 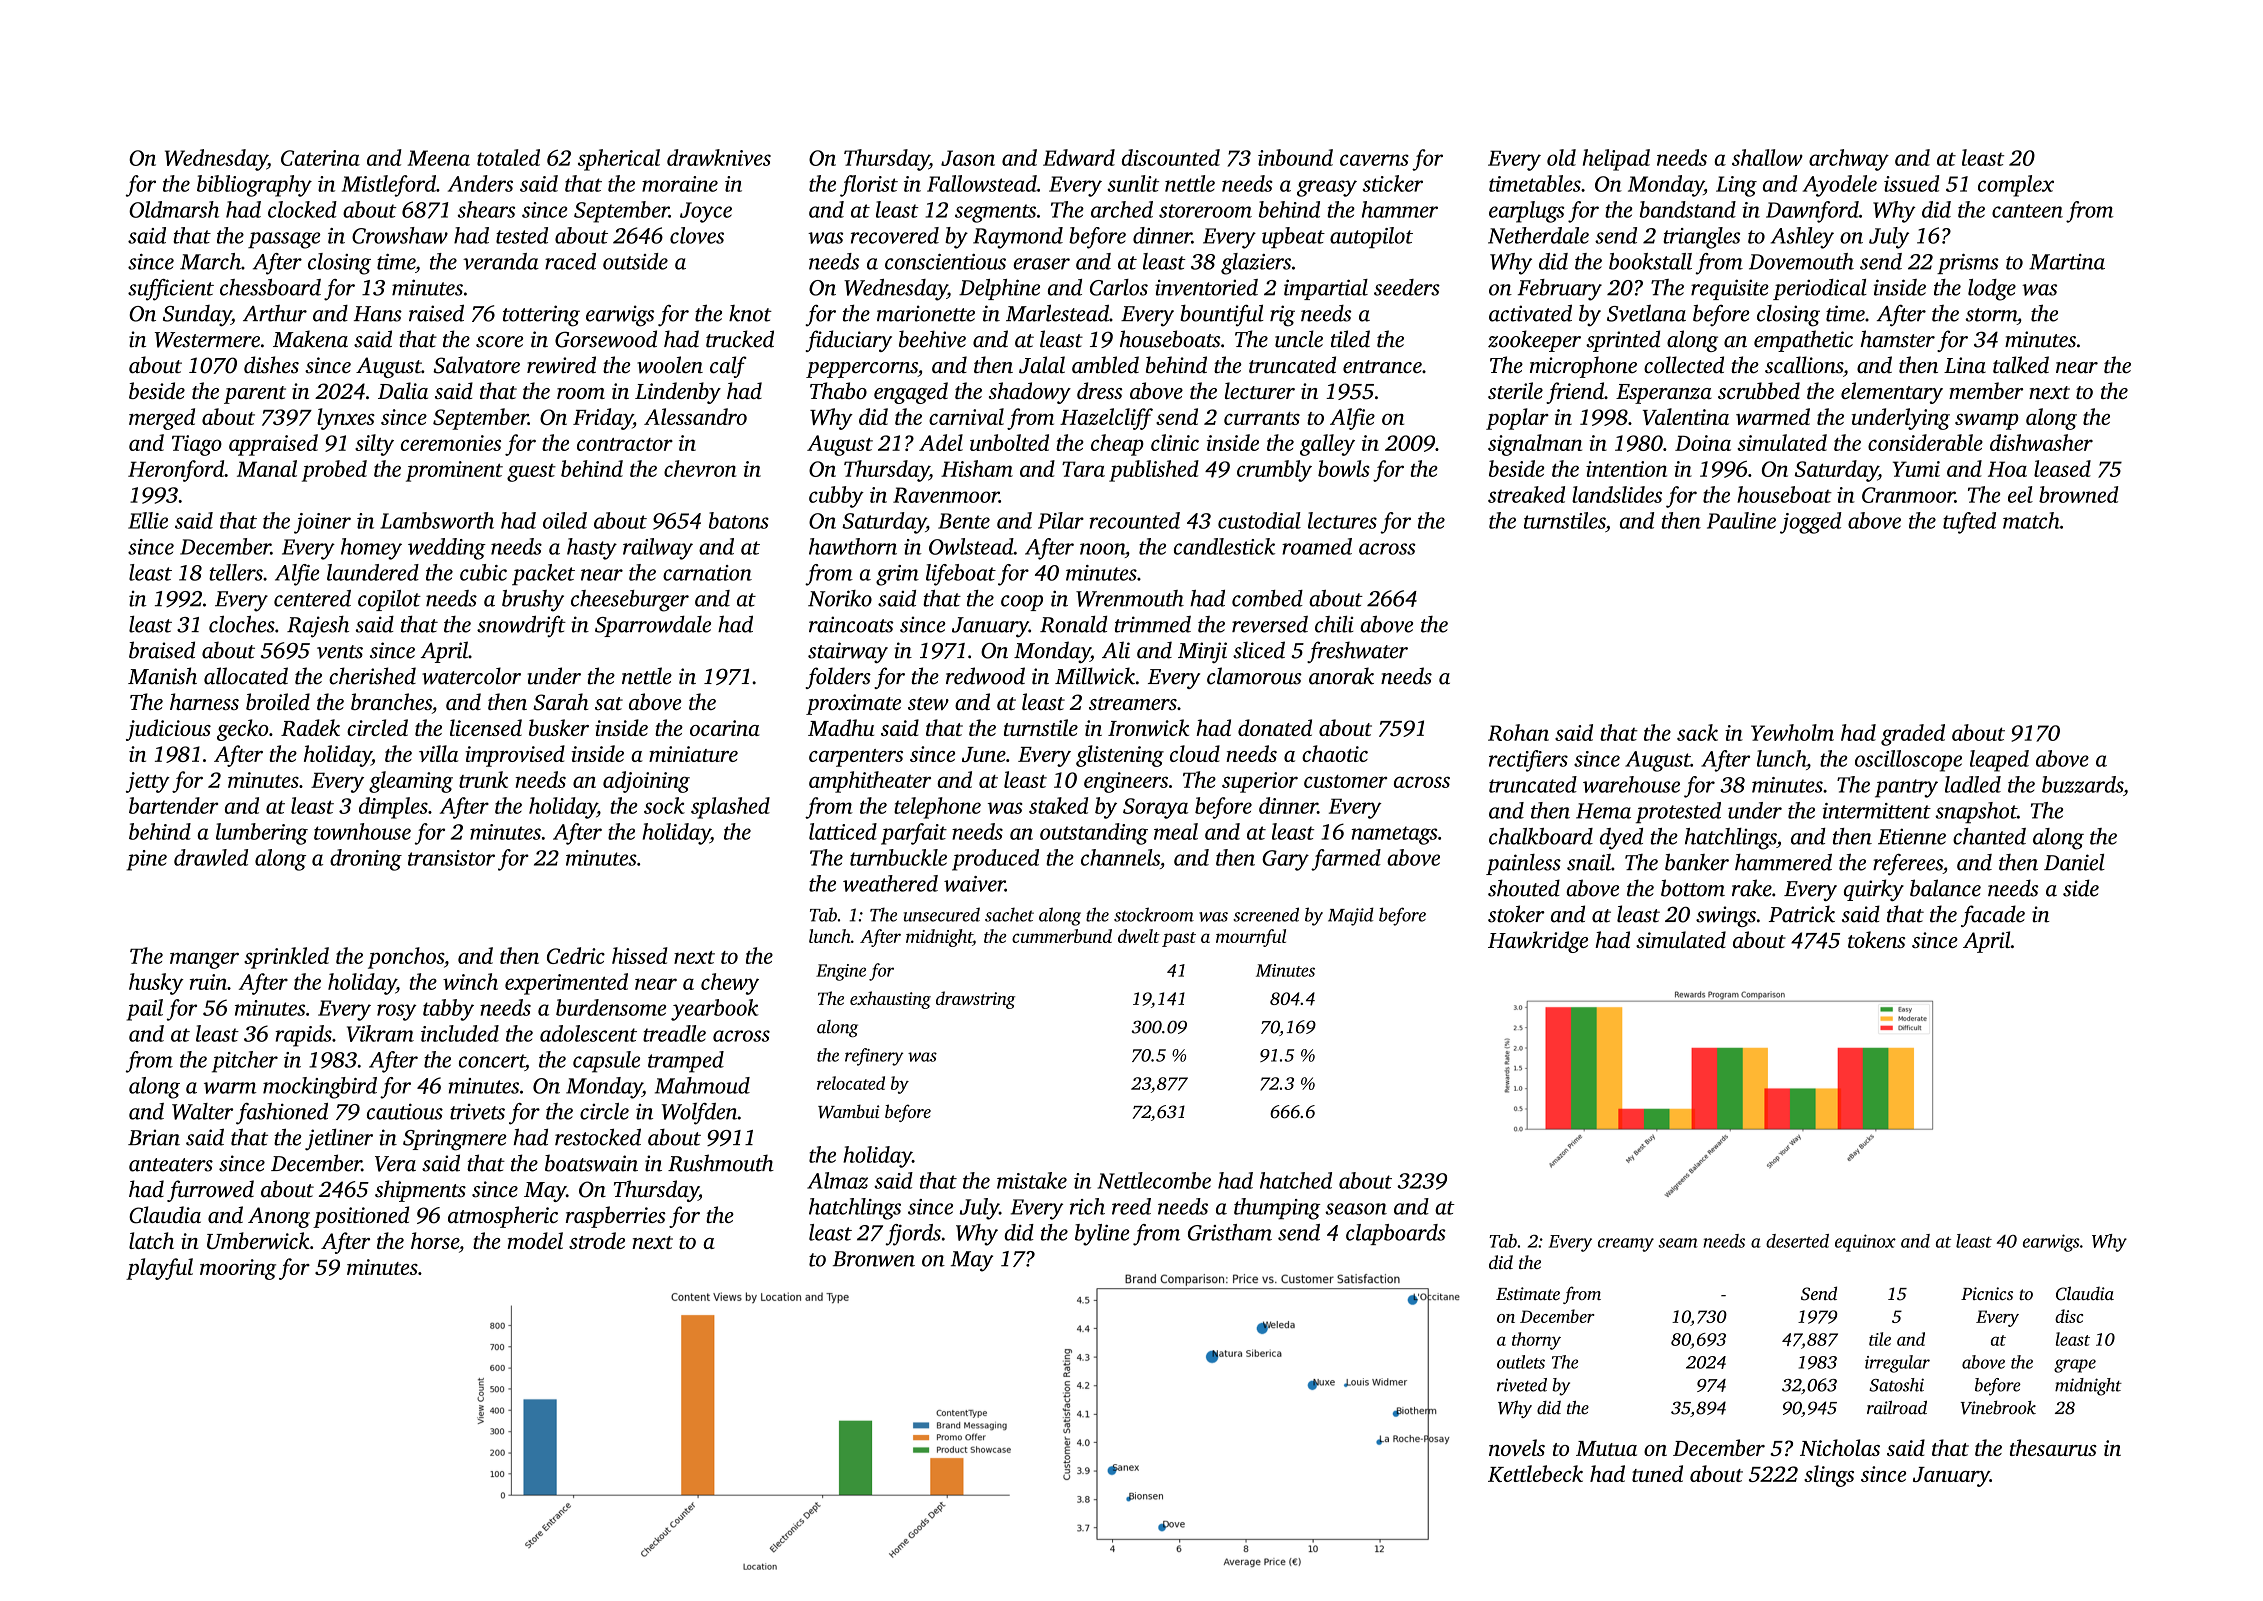 I want to click on drawknives, so click(x=719, y=157).
